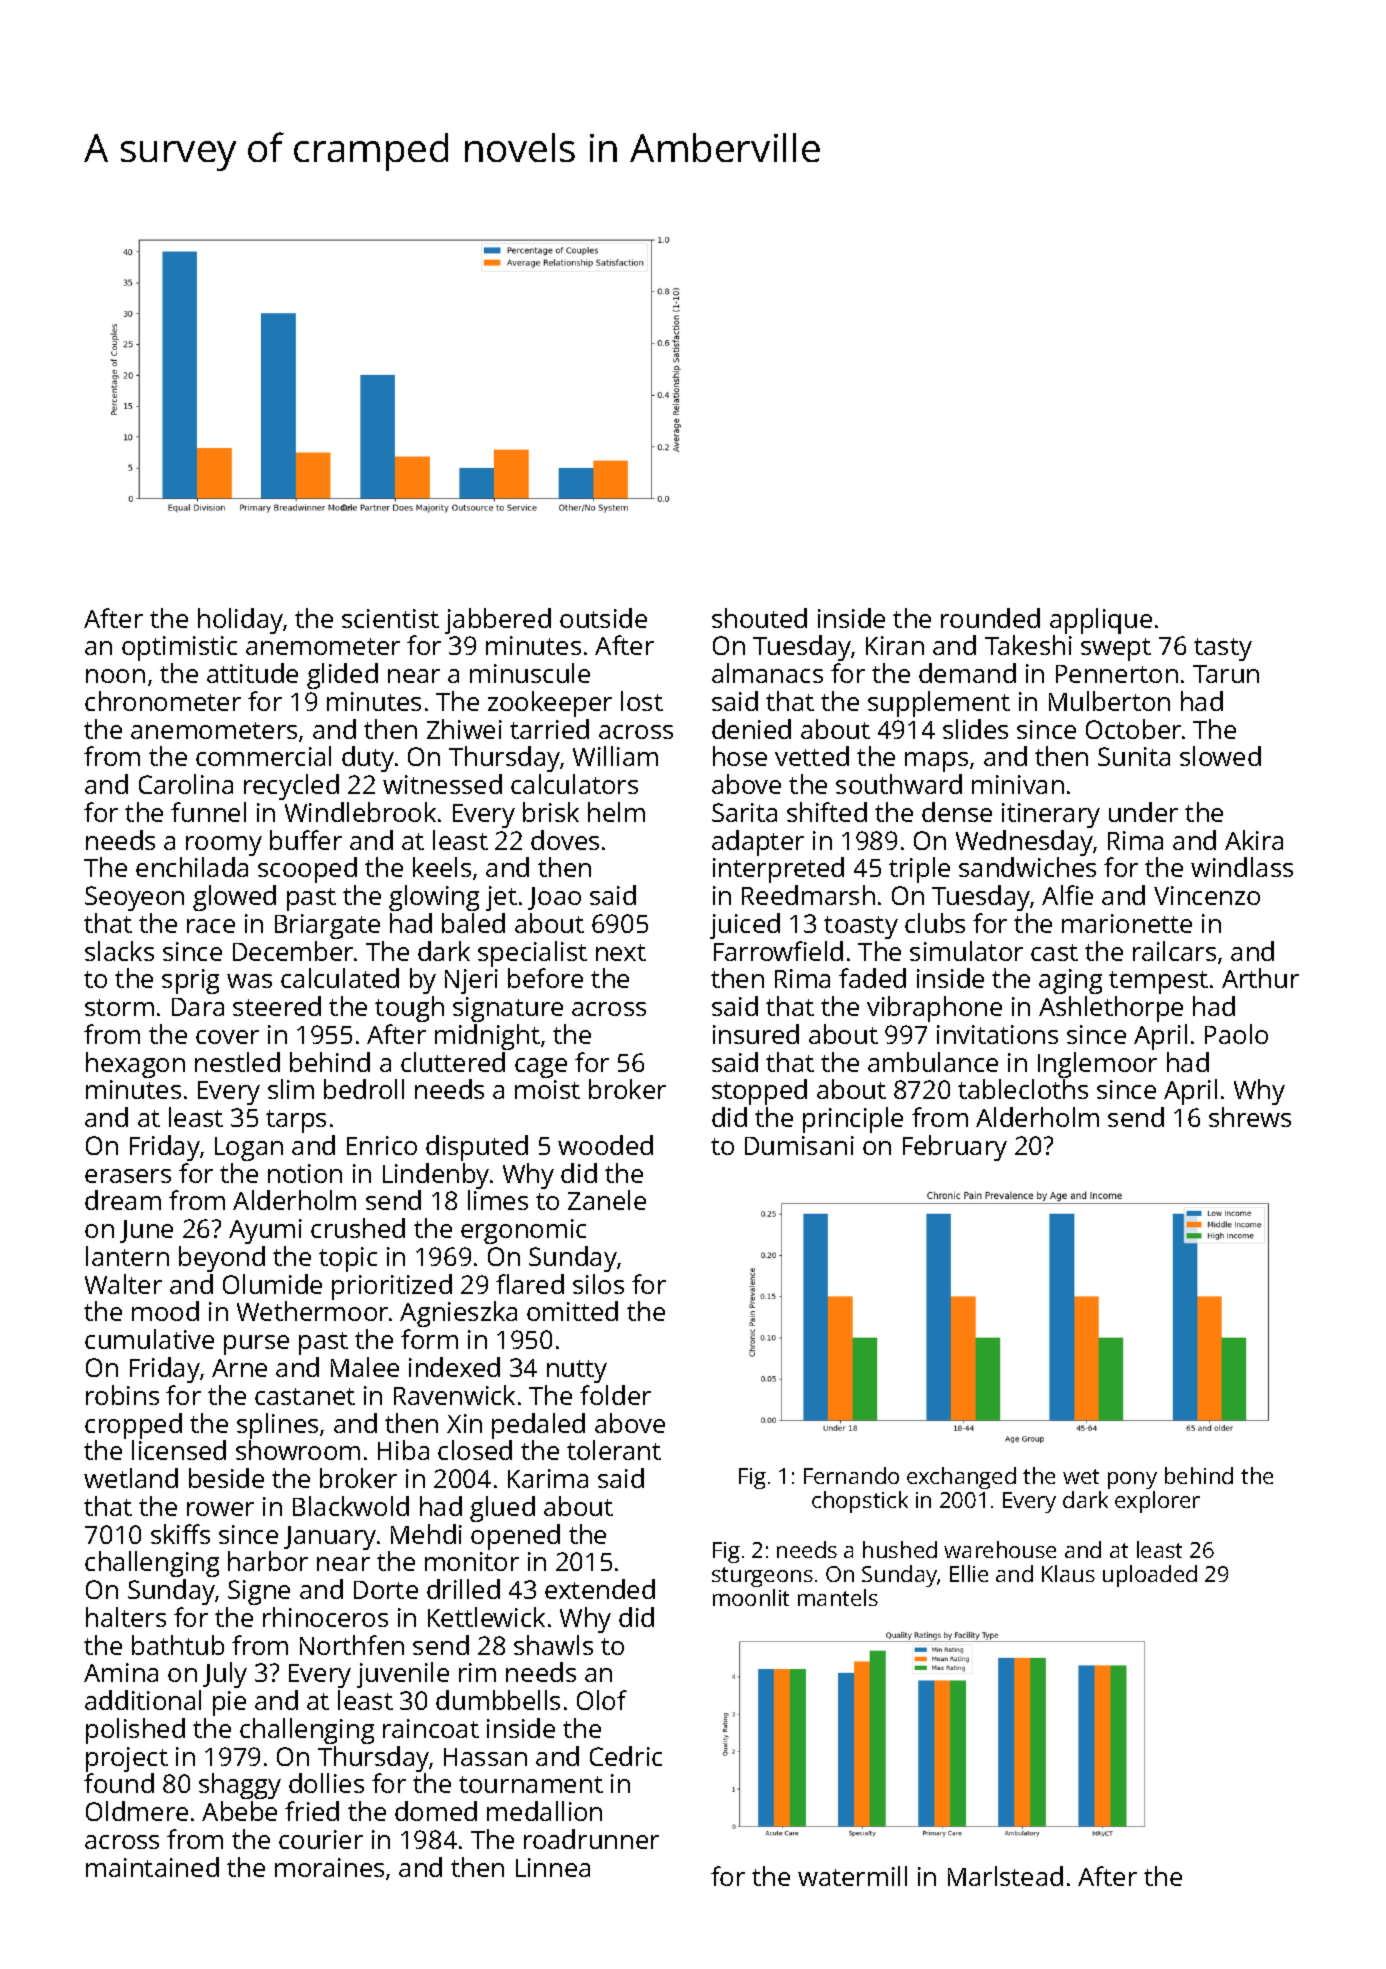 The image size is (1386, 1969). I want to click on optimistic, so click(179, 648).
